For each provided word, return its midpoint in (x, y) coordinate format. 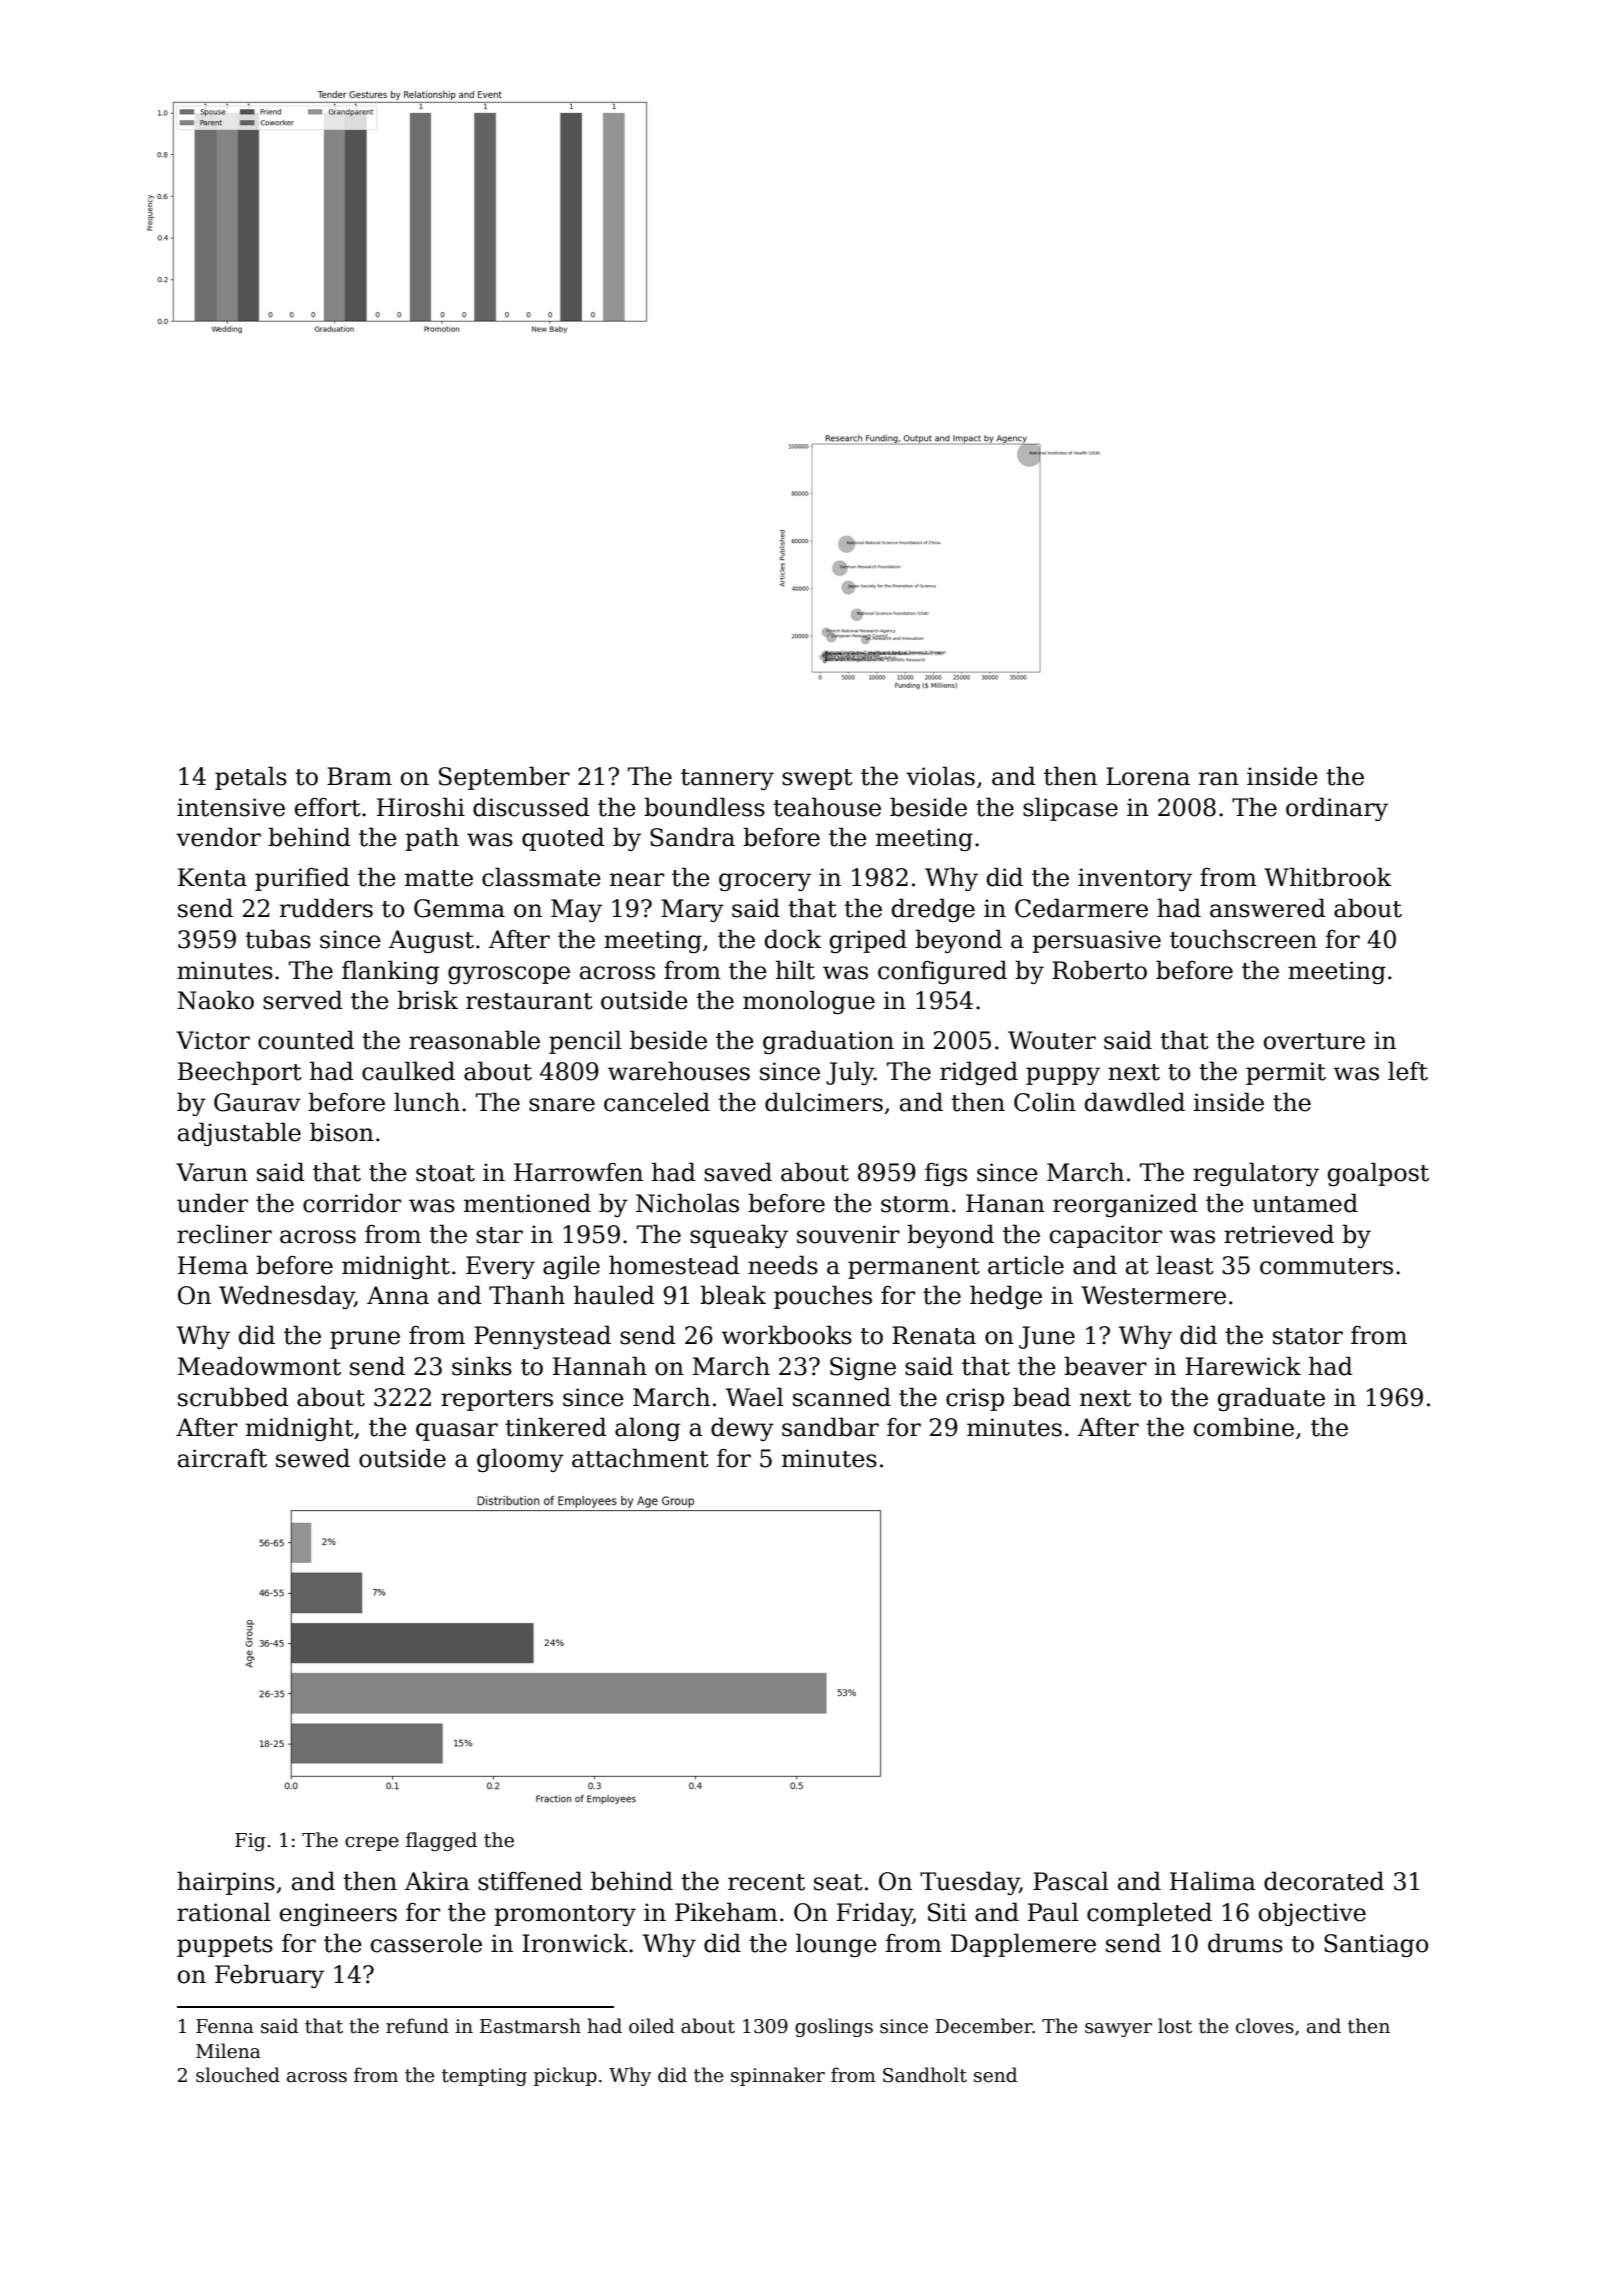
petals (251, 778)
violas (940, 776)
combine (1244, 1427)
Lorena (1148, 776)
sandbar (830, 1427)
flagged (441, 1841)
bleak (733, 1295)
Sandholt (925, 2075)
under (212, 1203)
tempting (484, 2077)
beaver (1105, 1366)
